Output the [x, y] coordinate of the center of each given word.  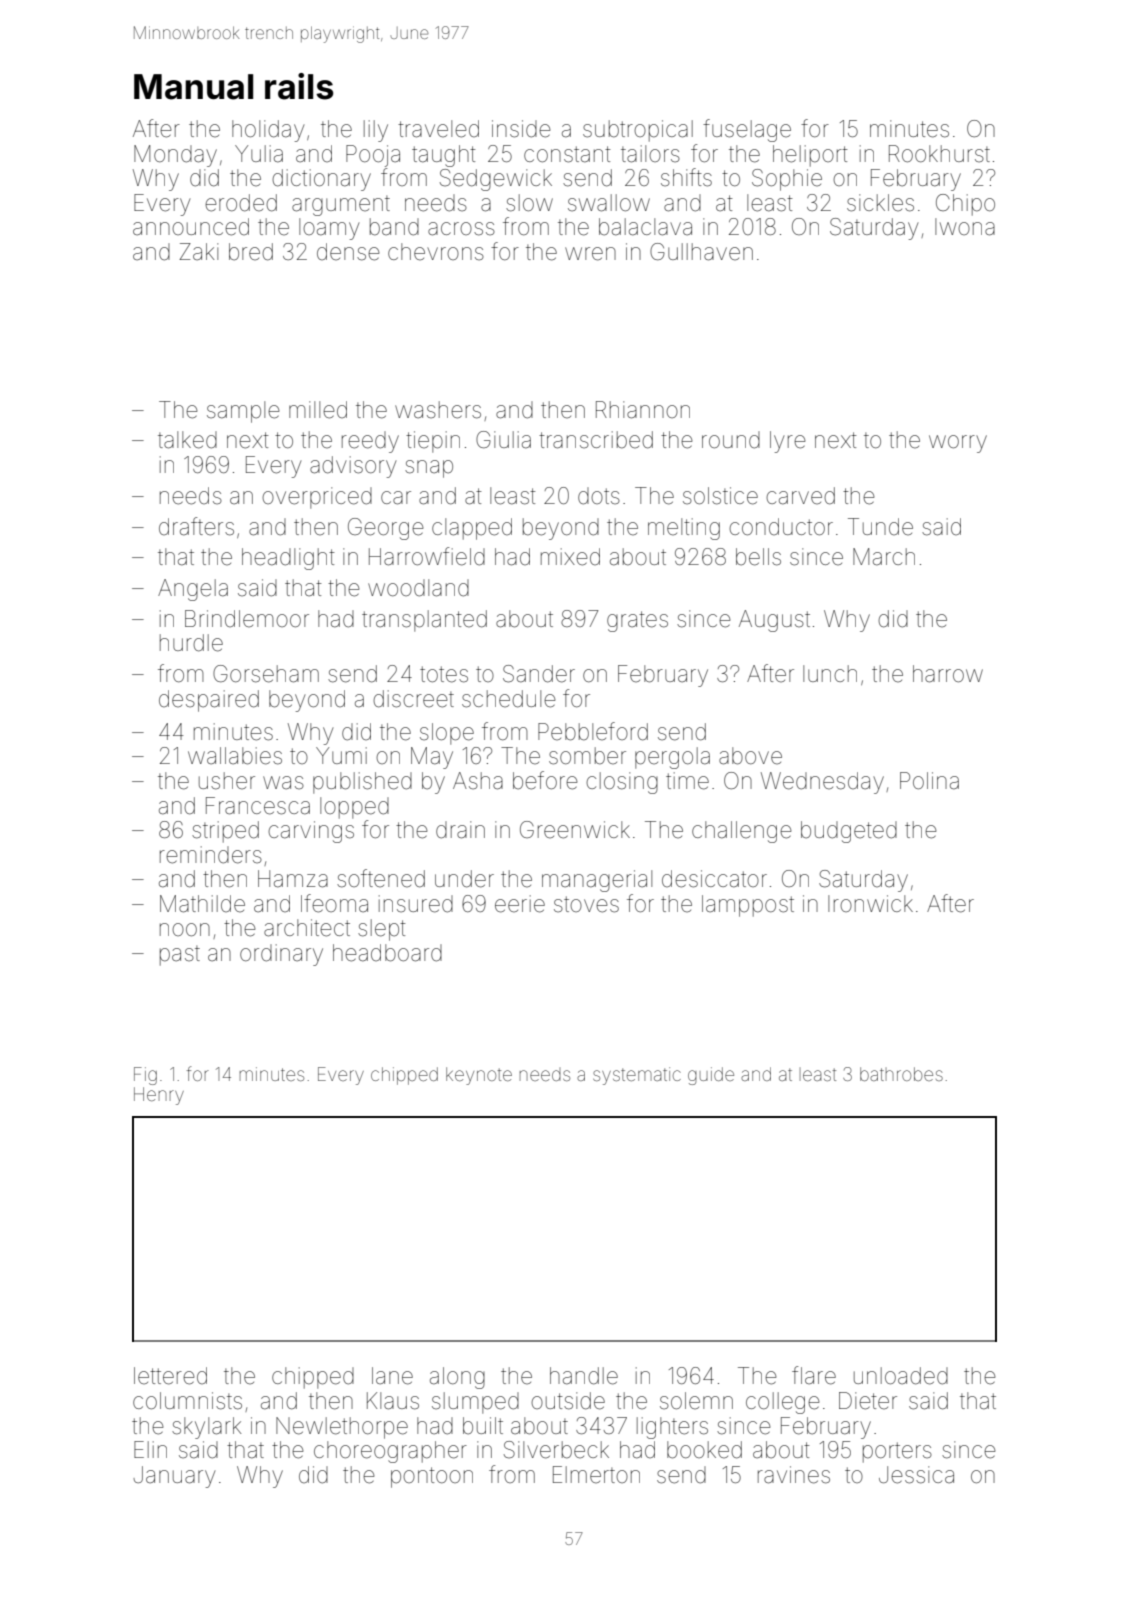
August [774, 621]
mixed [570, 557]
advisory [353, 467]
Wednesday [822, 783]
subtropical [638, 131]
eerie [520, 904]
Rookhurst [939, 153]
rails [299, 86]
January [174, 1477]
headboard [387, 953]
